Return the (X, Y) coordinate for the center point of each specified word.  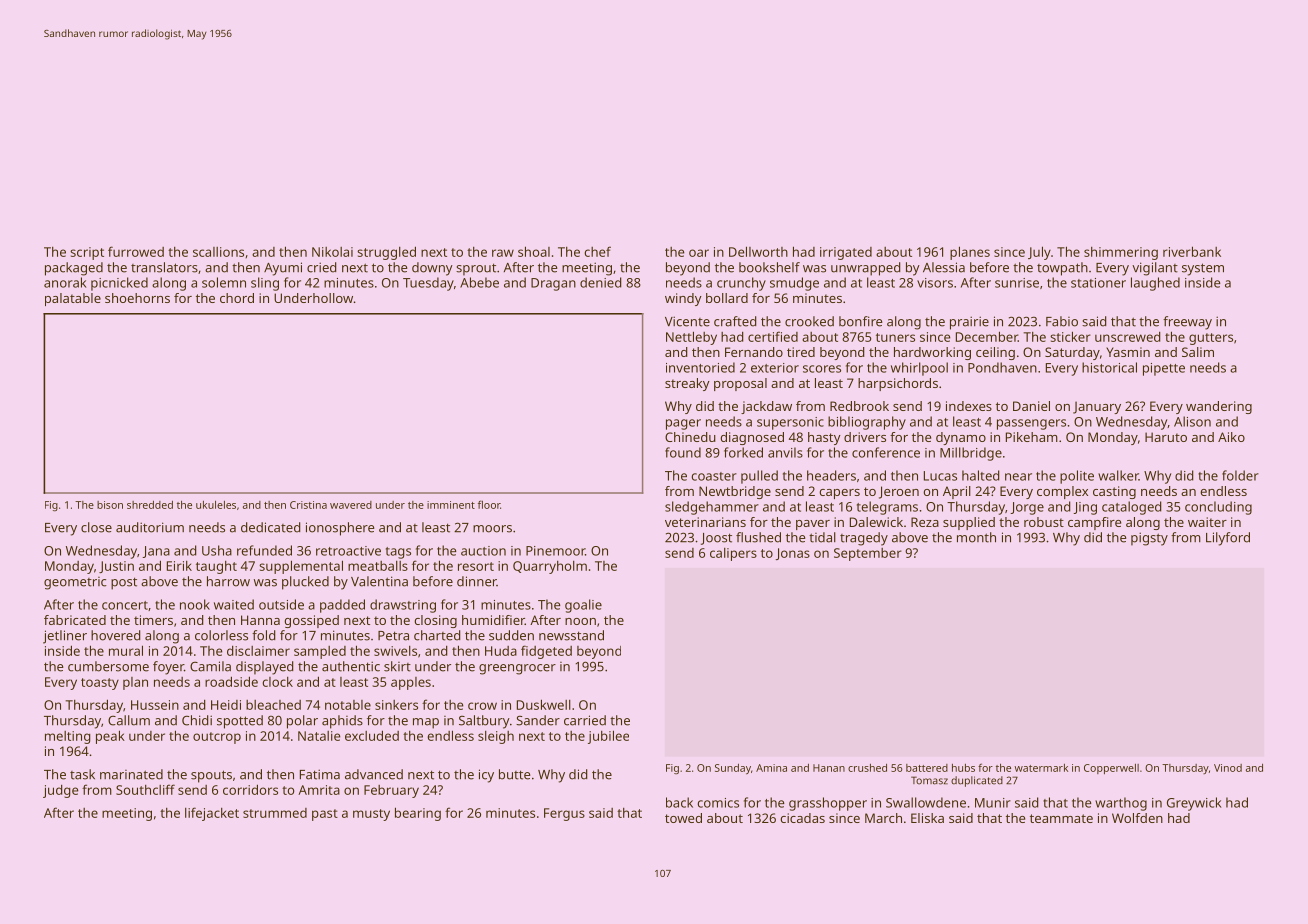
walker (1118, 475)
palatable (73, 299)
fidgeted (546, 652)
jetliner (65, 637)
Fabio (1062, 321)
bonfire (860, 321)
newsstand (571, 635)
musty (371, 815)
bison (110, 505)
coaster (714, 476)
